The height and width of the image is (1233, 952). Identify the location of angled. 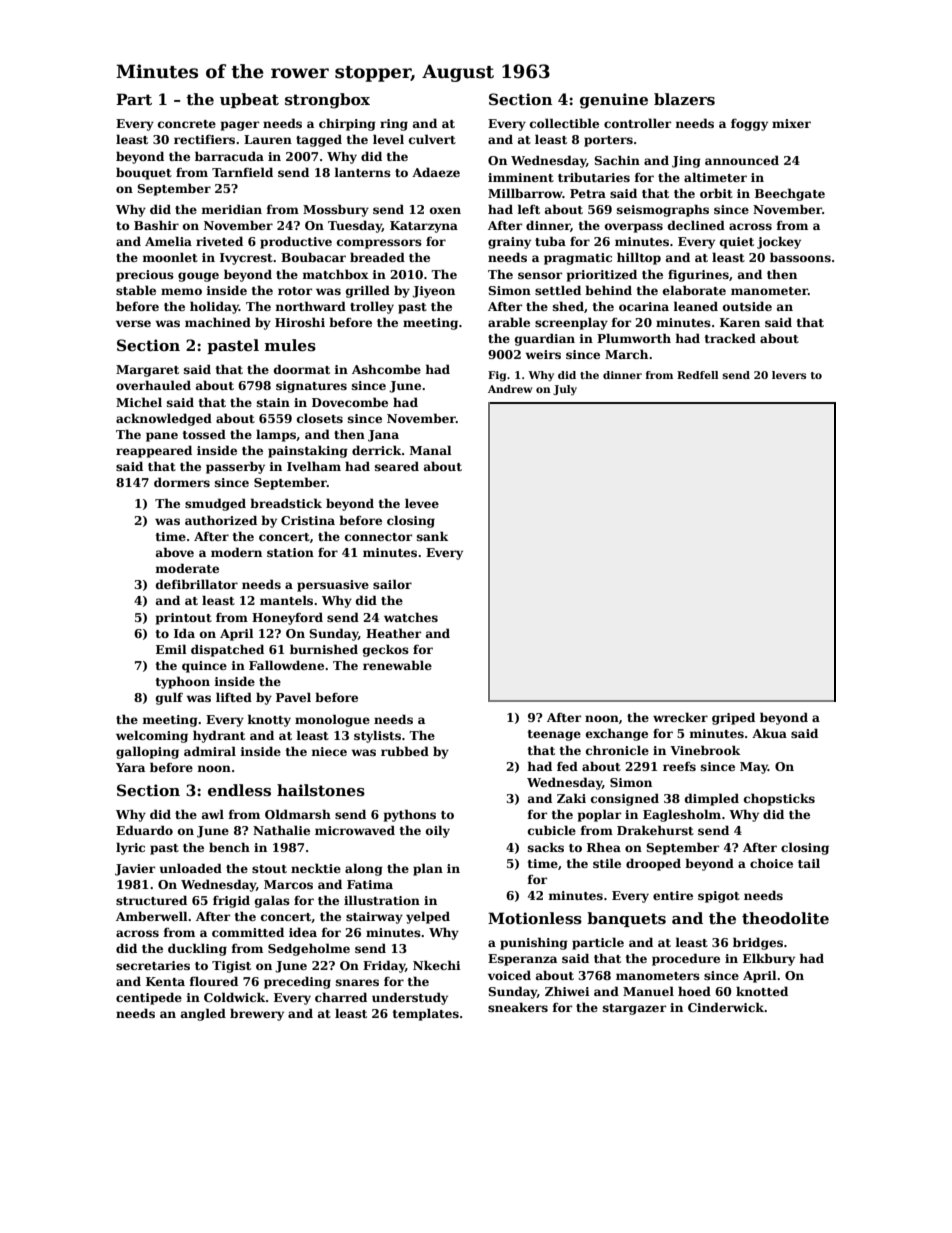
(203, 1014).
